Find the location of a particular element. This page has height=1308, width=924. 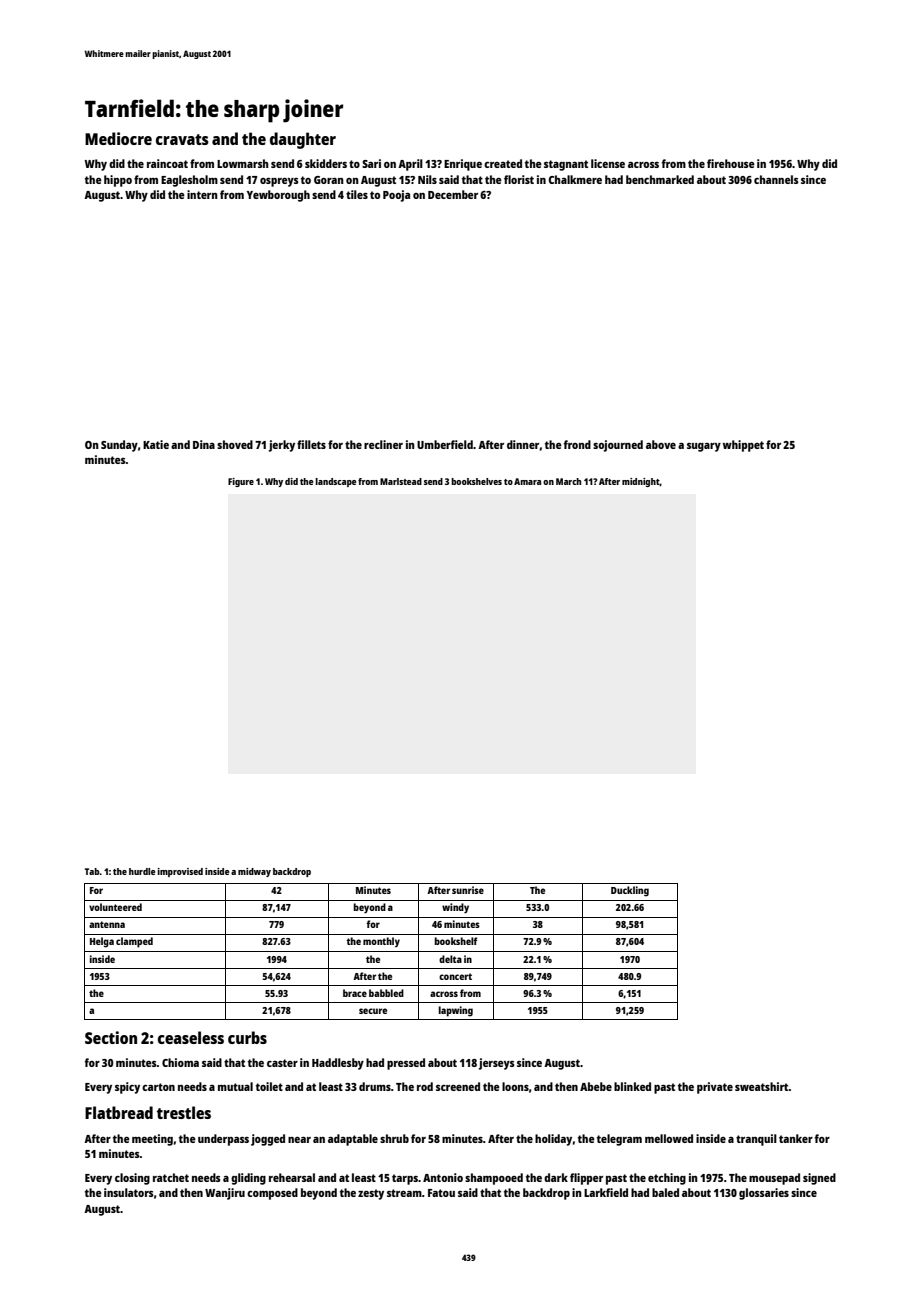

holiday is located at coordinates (553, 1140).
